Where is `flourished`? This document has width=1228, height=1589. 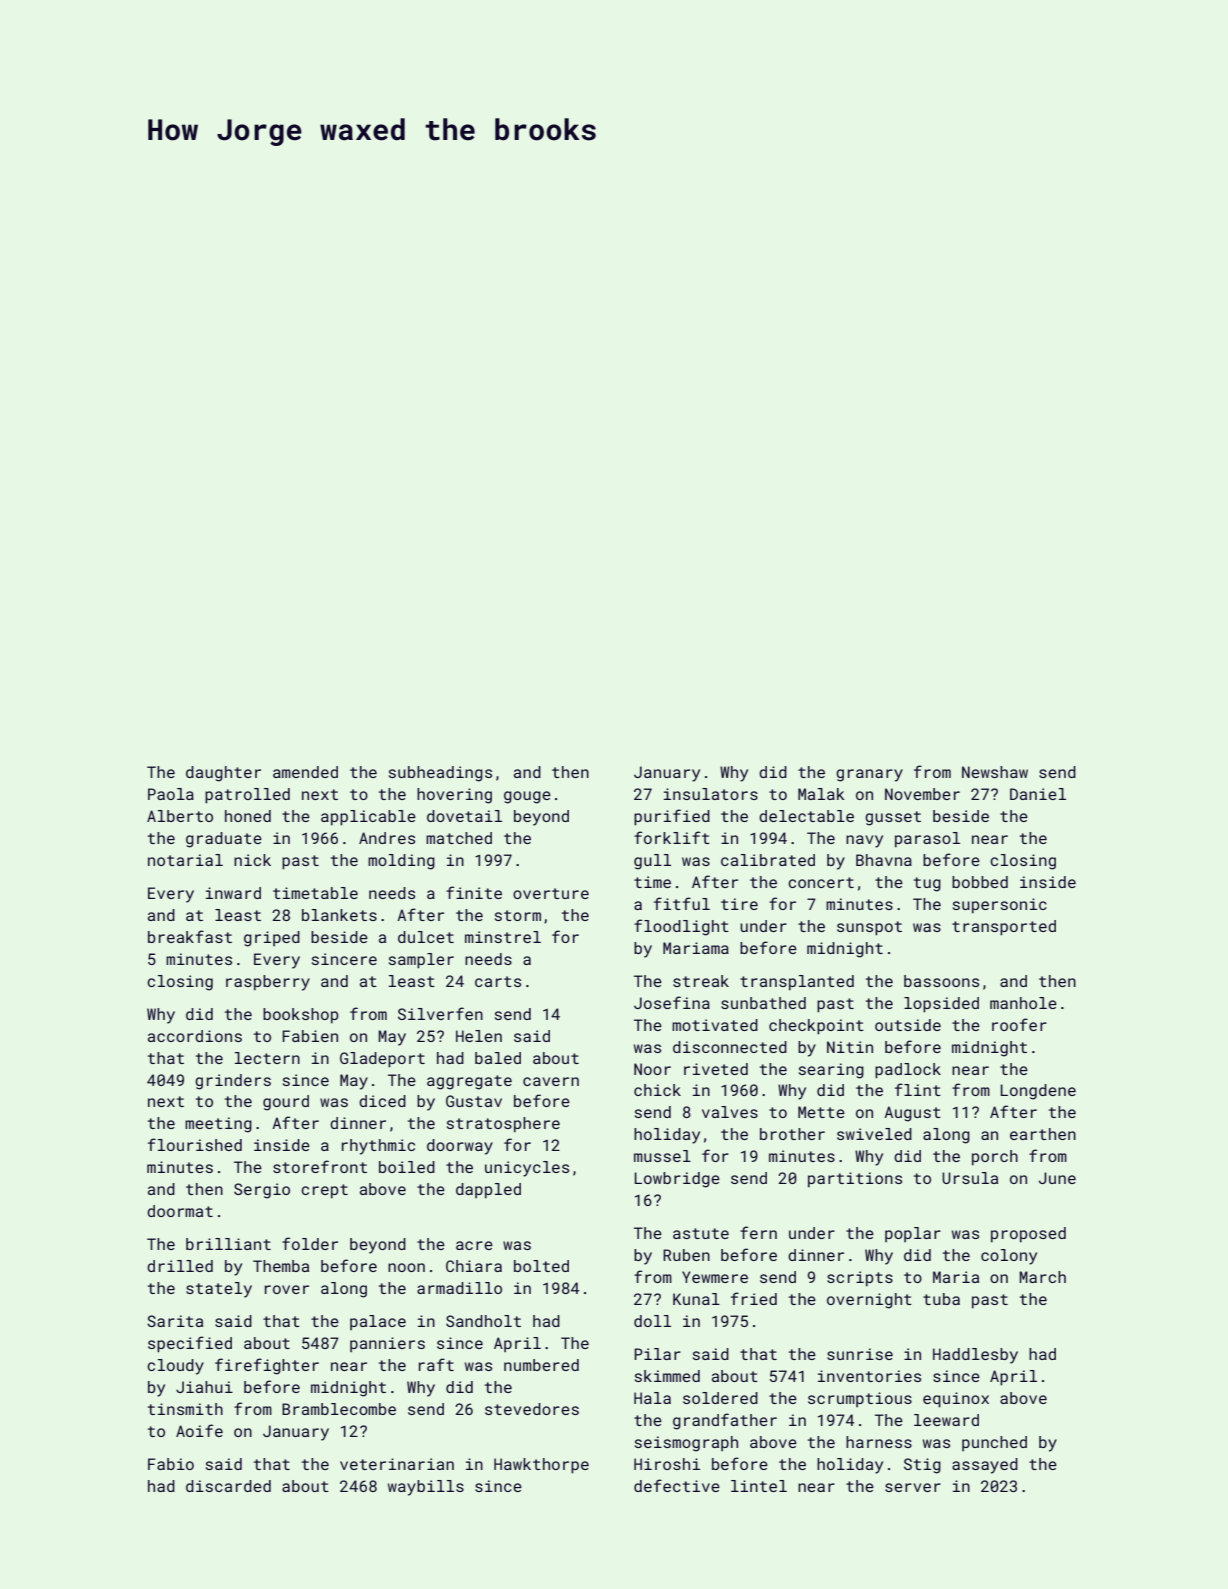 flourished is located at coordinates (195, 1144).
